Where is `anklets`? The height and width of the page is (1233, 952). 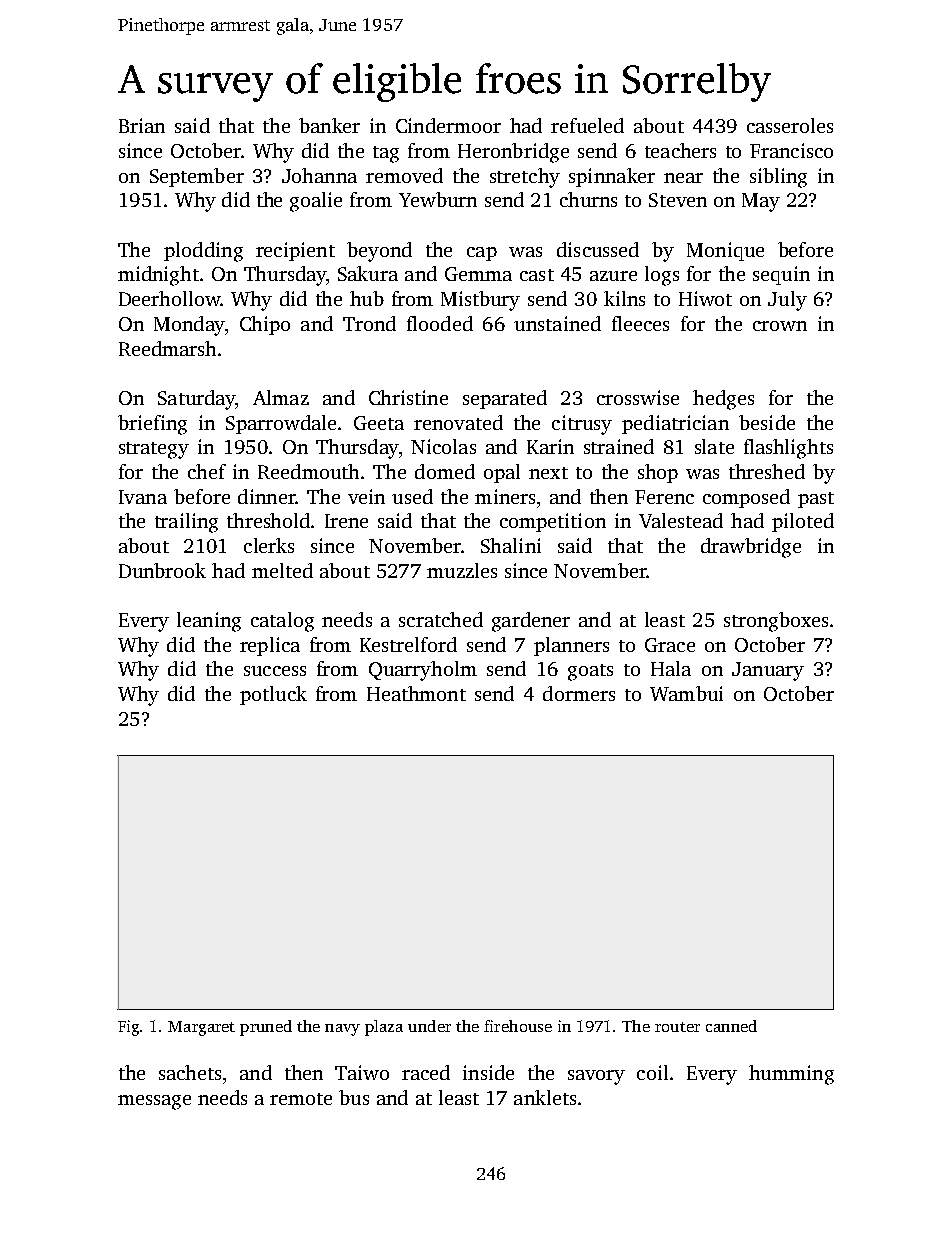 anklets is located at coordinates (545, 1097).
